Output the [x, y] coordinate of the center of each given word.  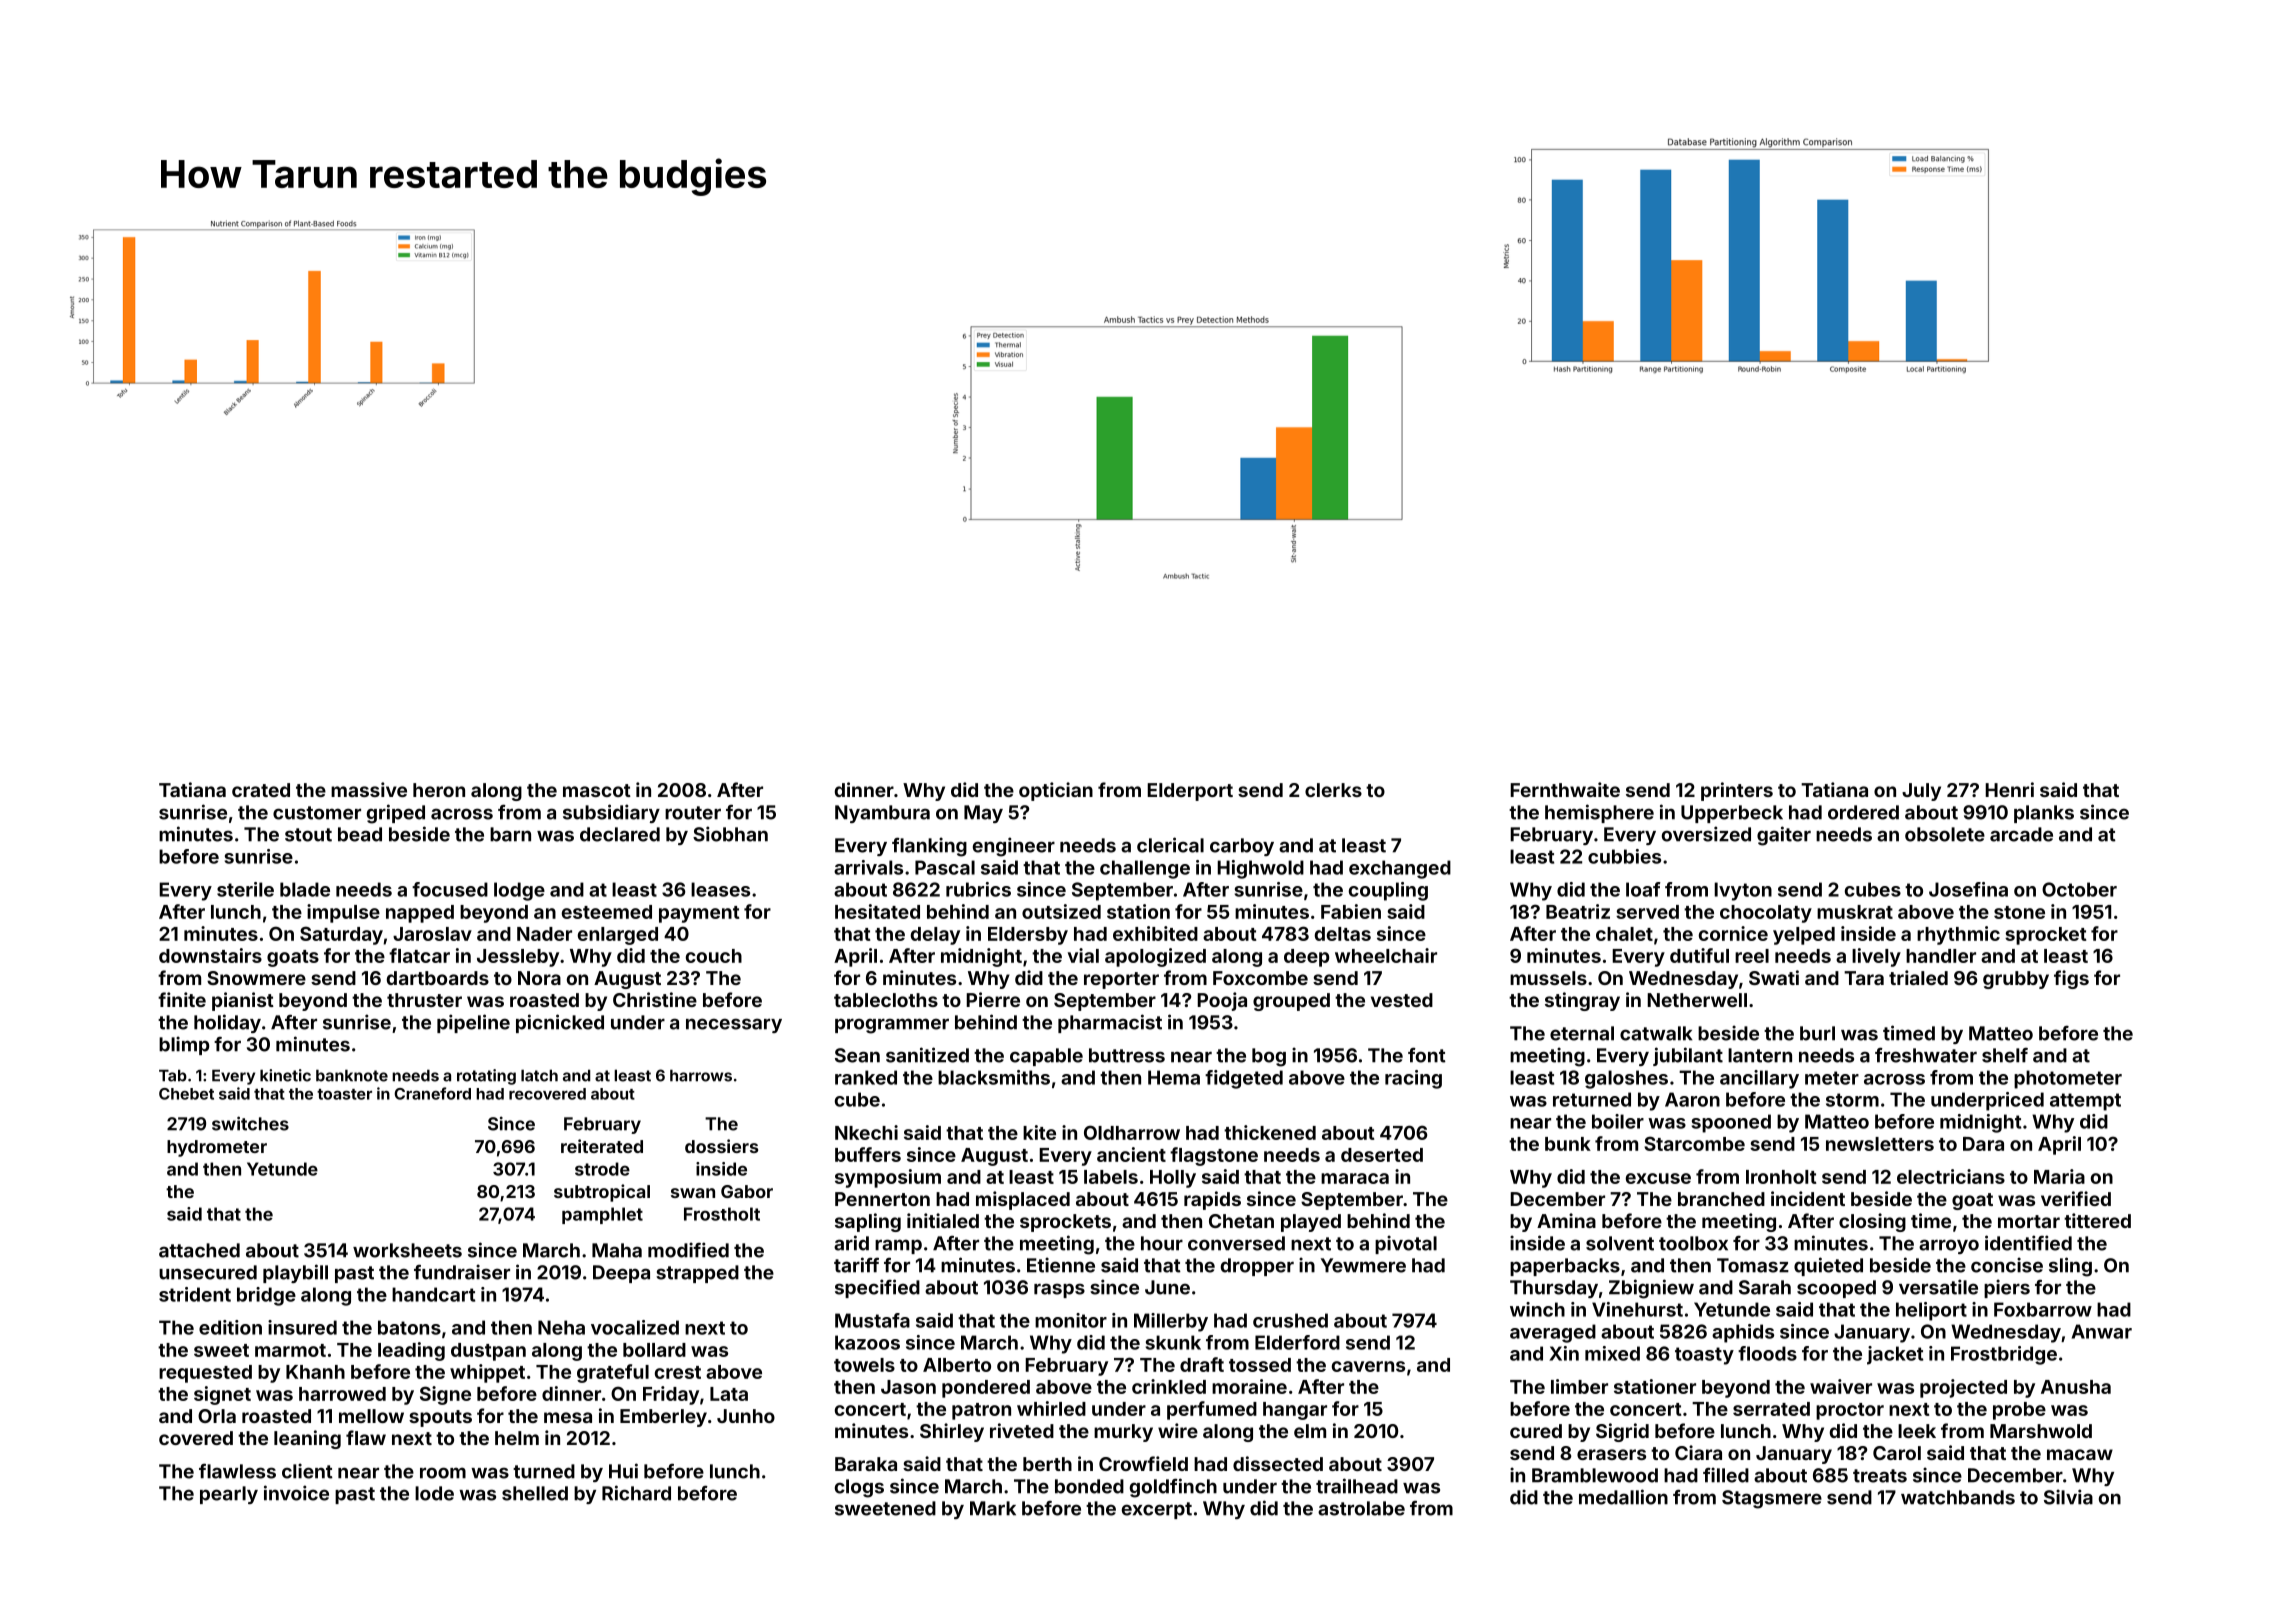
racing [1413, 1079]
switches [250, 1123]
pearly [229, 1495]
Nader [544, 934]
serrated [1771, 1409]
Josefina [1968, 889]
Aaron [1692, 1099]
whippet [487, 1373]
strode [602, 1169]
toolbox [1693, 1243]
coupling [1388, 891]
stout [308, 835]
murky [1123, 1433]
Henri [2009, 789]
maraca [1355, 1178]
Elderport [1190, 792]
